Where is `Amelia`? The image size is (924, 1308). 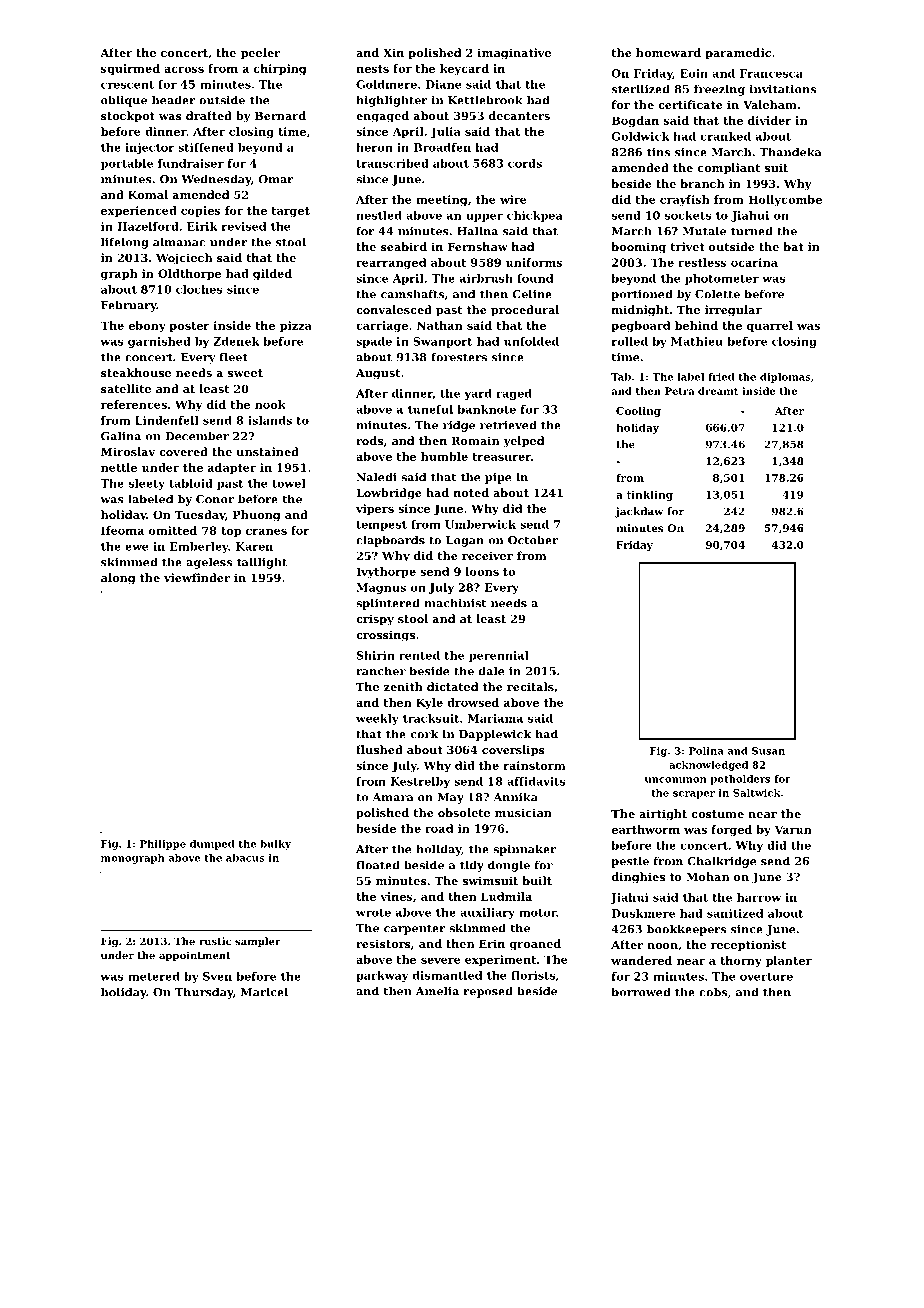 Amelia is located at coordinates (437, 991).
